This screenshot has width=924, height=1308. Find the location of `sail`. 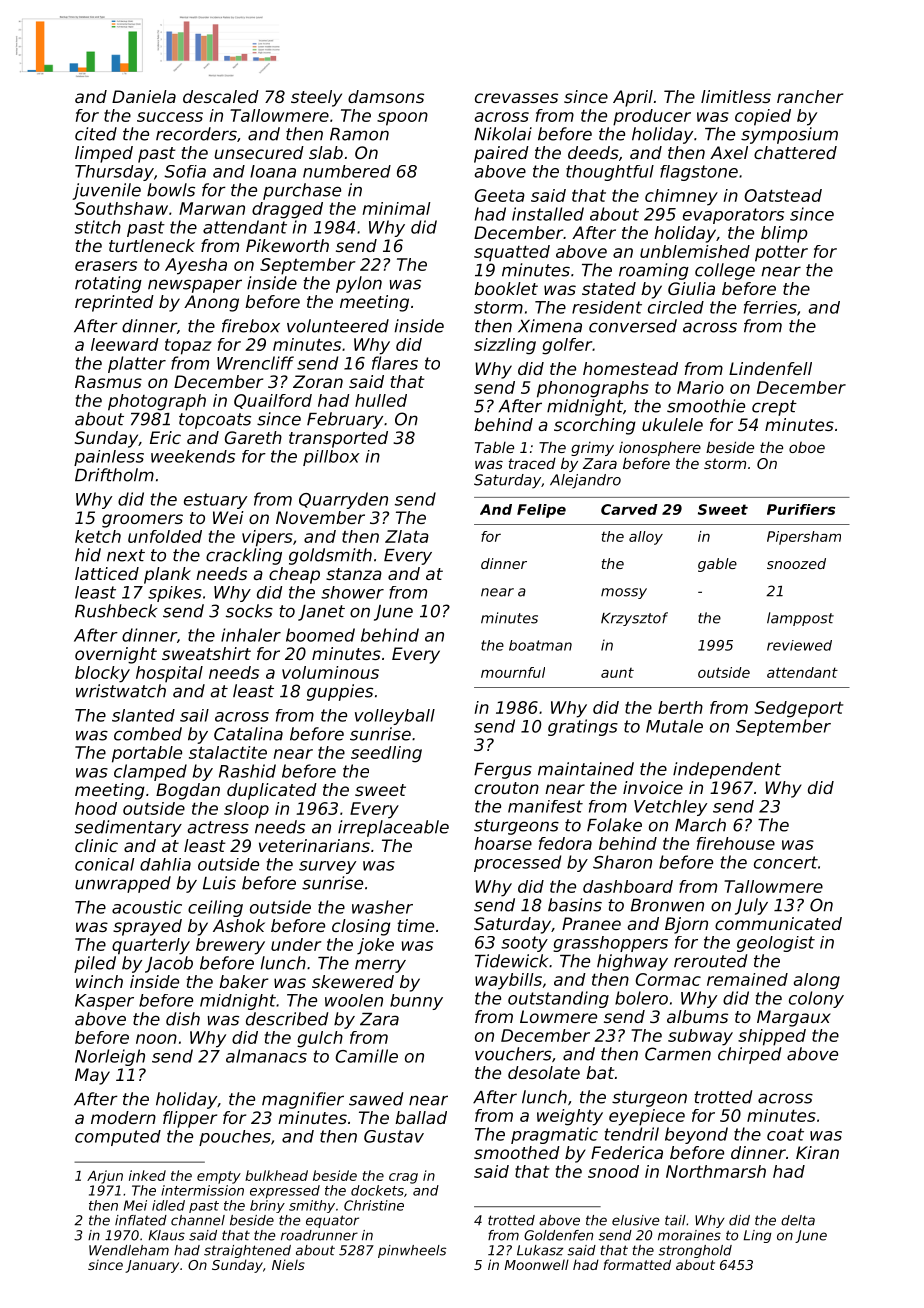

sail is located at coordinates (194, 715).
